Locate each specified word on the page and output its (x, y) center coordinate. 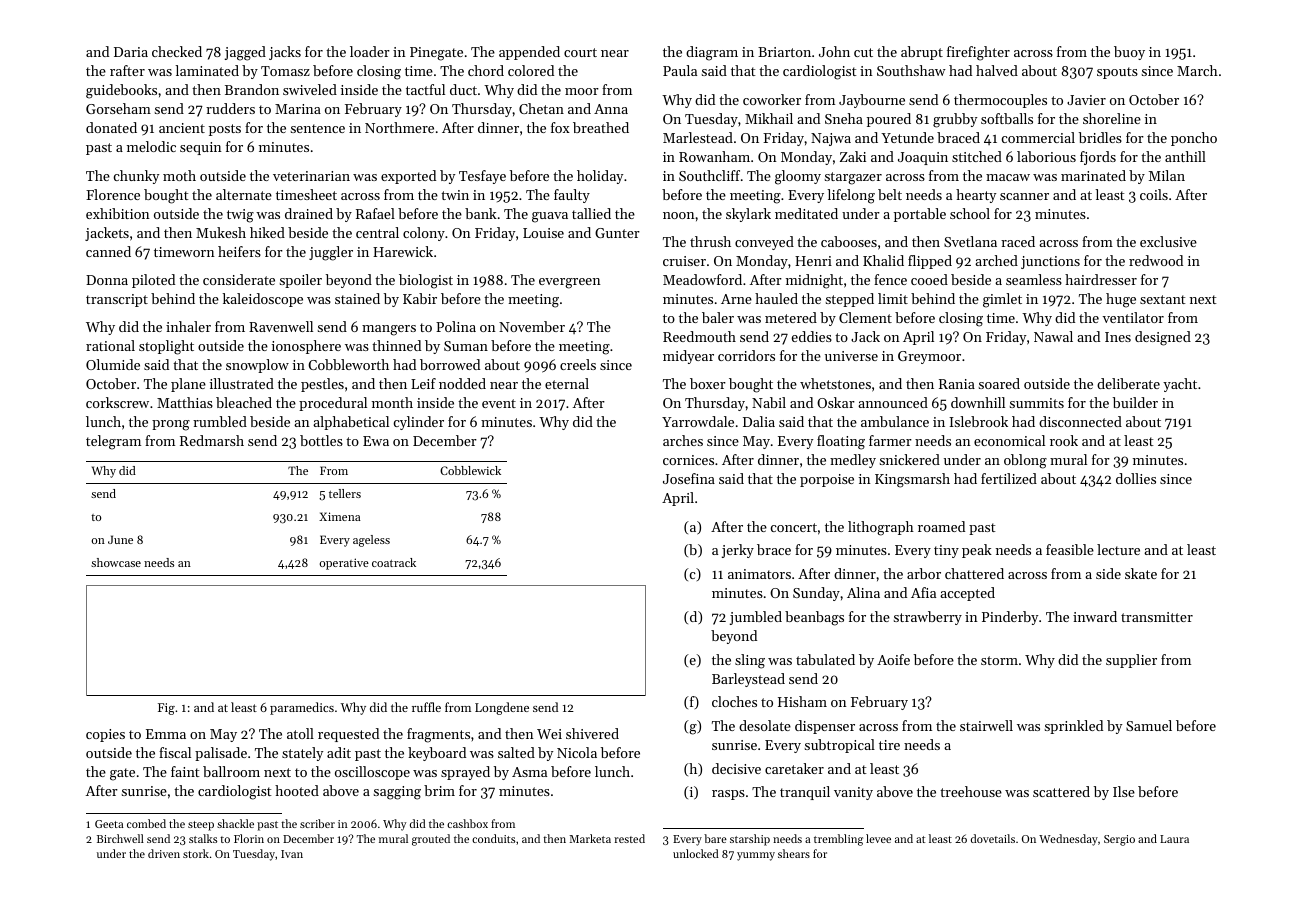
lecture (1118, 549)
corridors (746, 355)
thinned (396, 345)
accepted (967, 594)
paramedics (302, 708)
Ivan (292, 854)
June (120, 539)
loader (370, 51)
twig (240, 216)
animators (759, 574)
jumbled (756, 618)
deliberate (1128, 383)
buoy (1129, 53)
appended (529, 53)
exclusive (1168, 241)
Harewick (403, 251)
